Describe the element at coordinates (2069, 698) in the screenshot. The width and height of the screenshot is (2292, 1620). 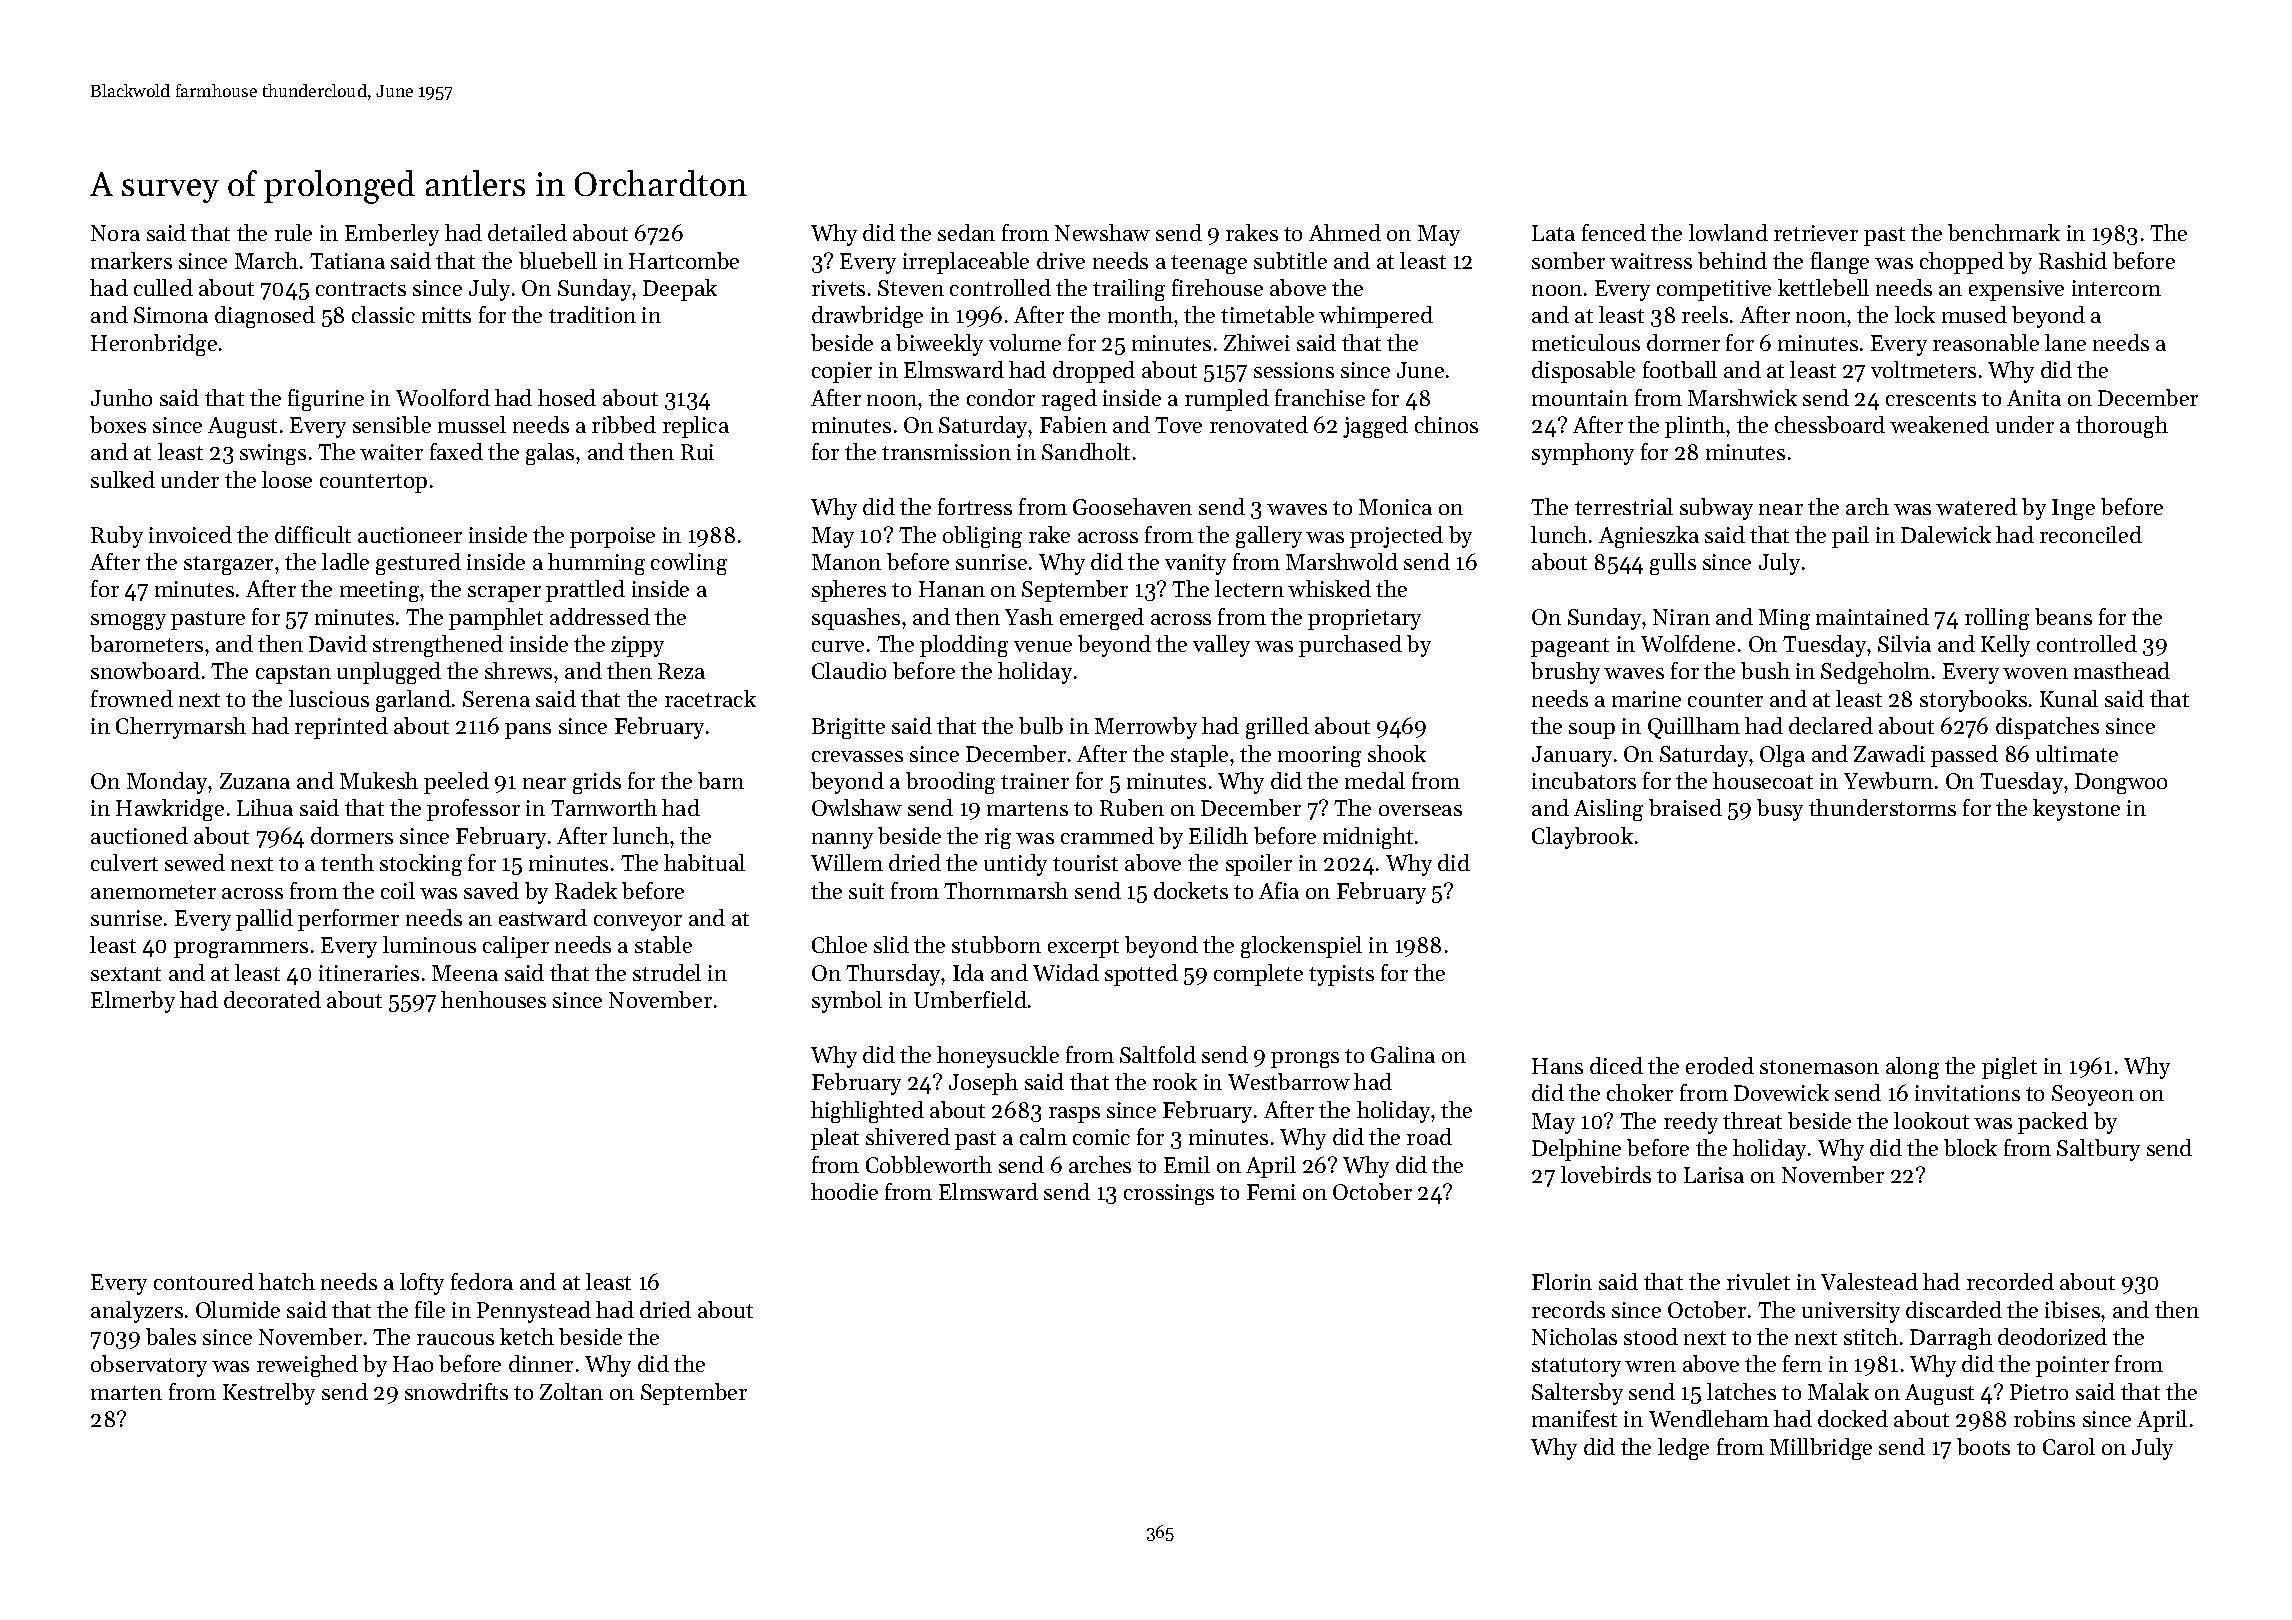
I see `Kunal` at that location.
